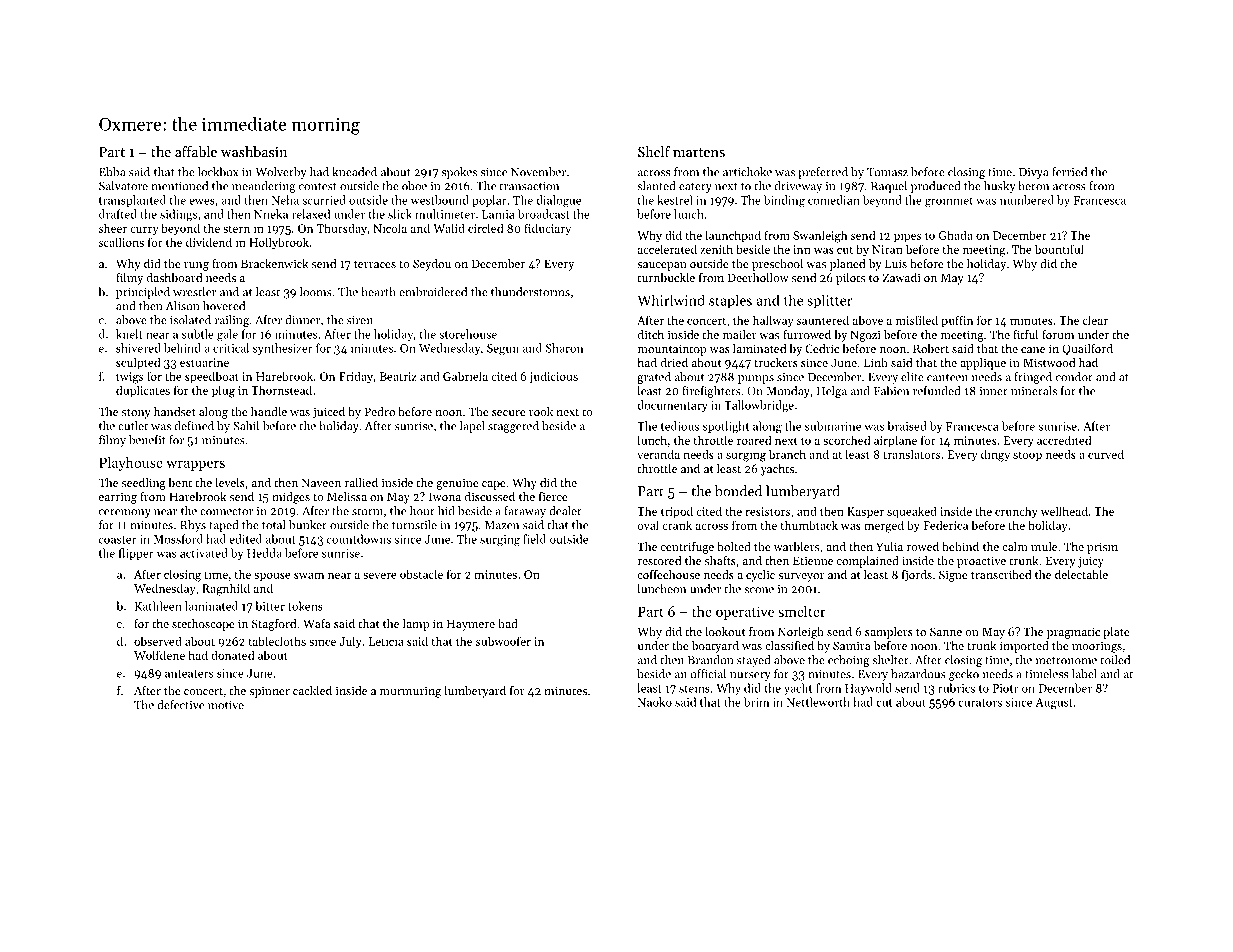 The height and width of the screenshot is (952, 1233). What do you see at coordinates (204, 362) in the screenshot?
I see `estuarine` at bounding box center [204, 362].
